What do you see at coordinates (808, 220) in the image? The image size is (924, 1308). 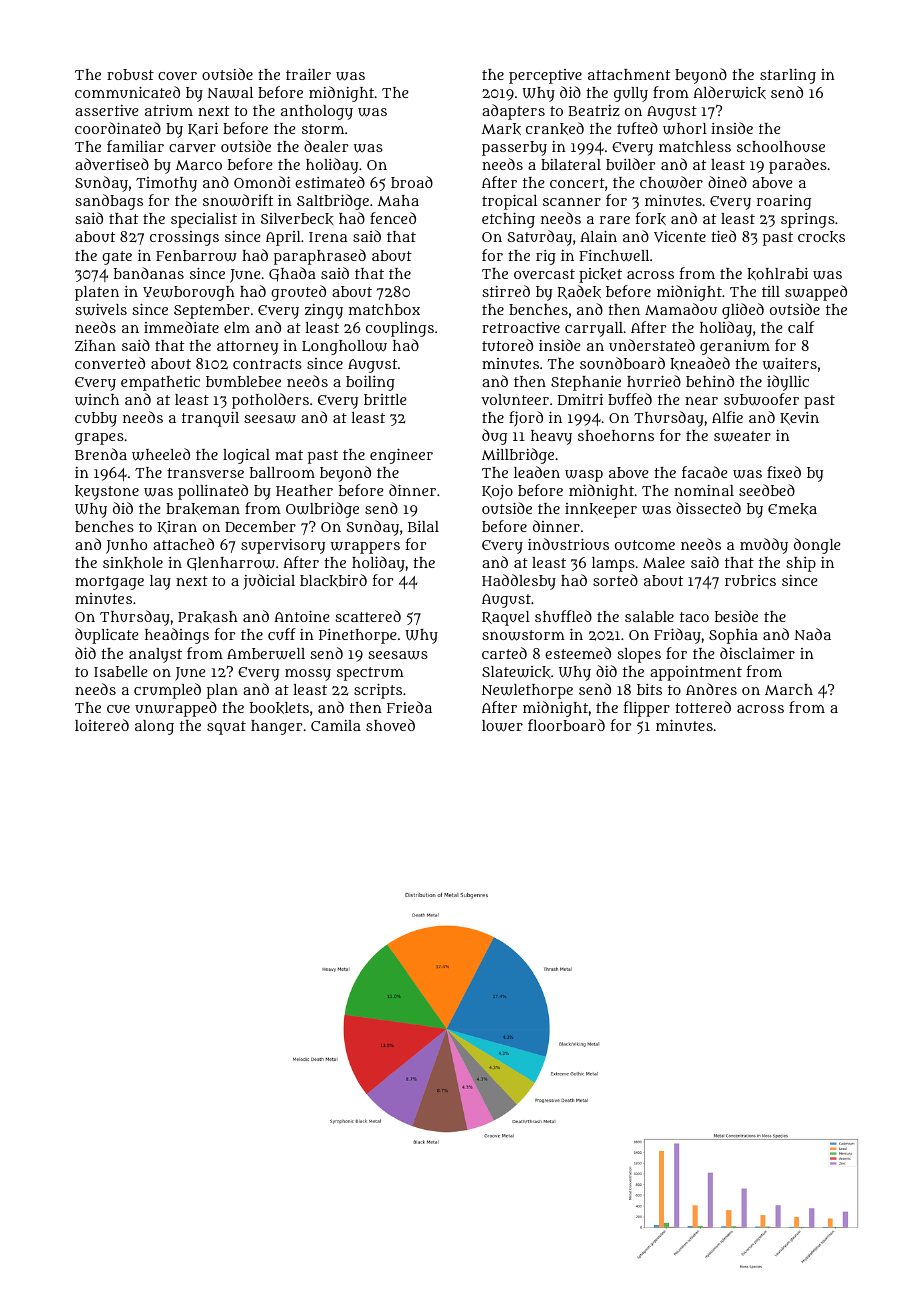 I see `springs` at bounding box center [808, 220].
